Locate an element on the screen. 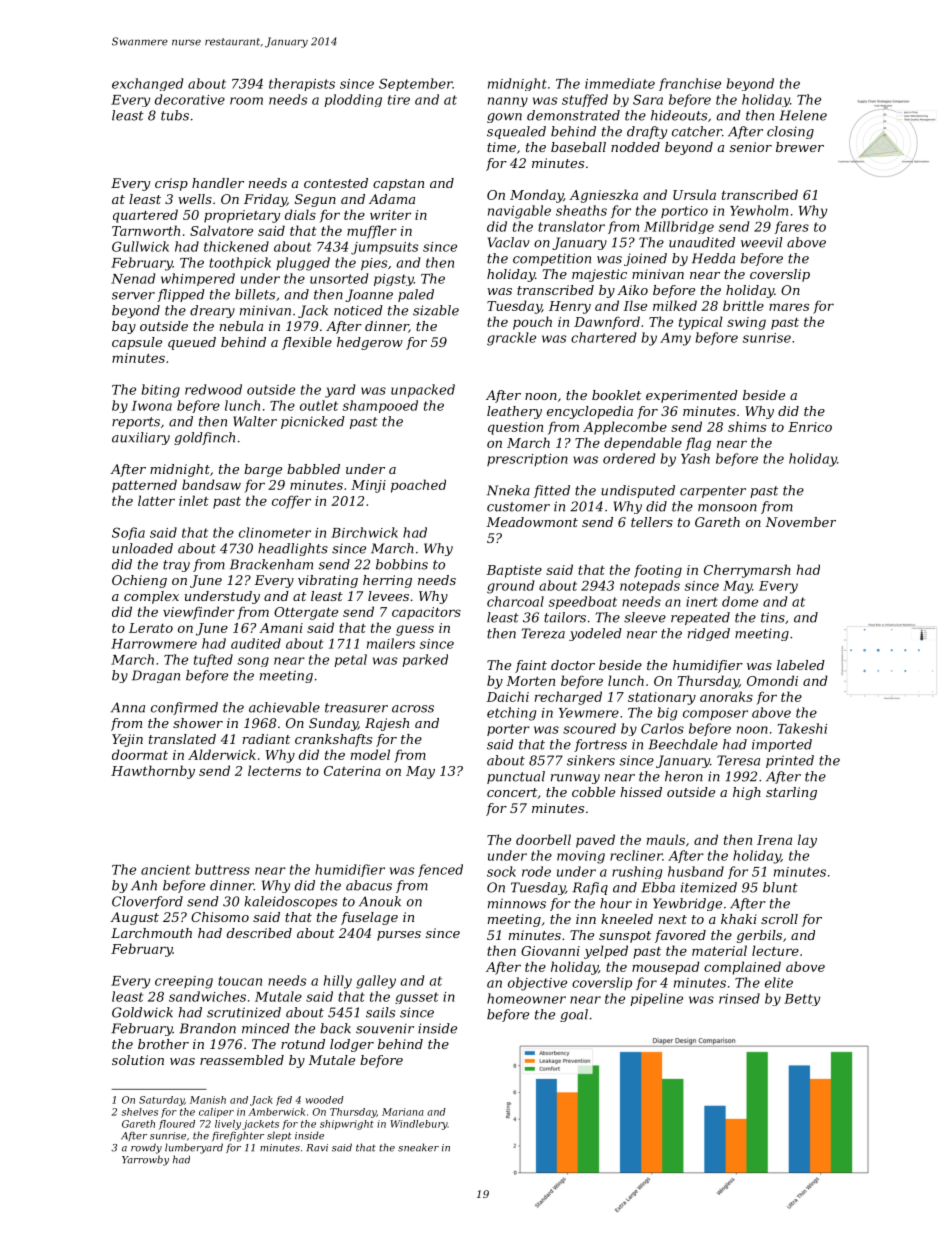 This screenshot has width=952, height=1233. unsorted is located at coordinates (339, 278).
